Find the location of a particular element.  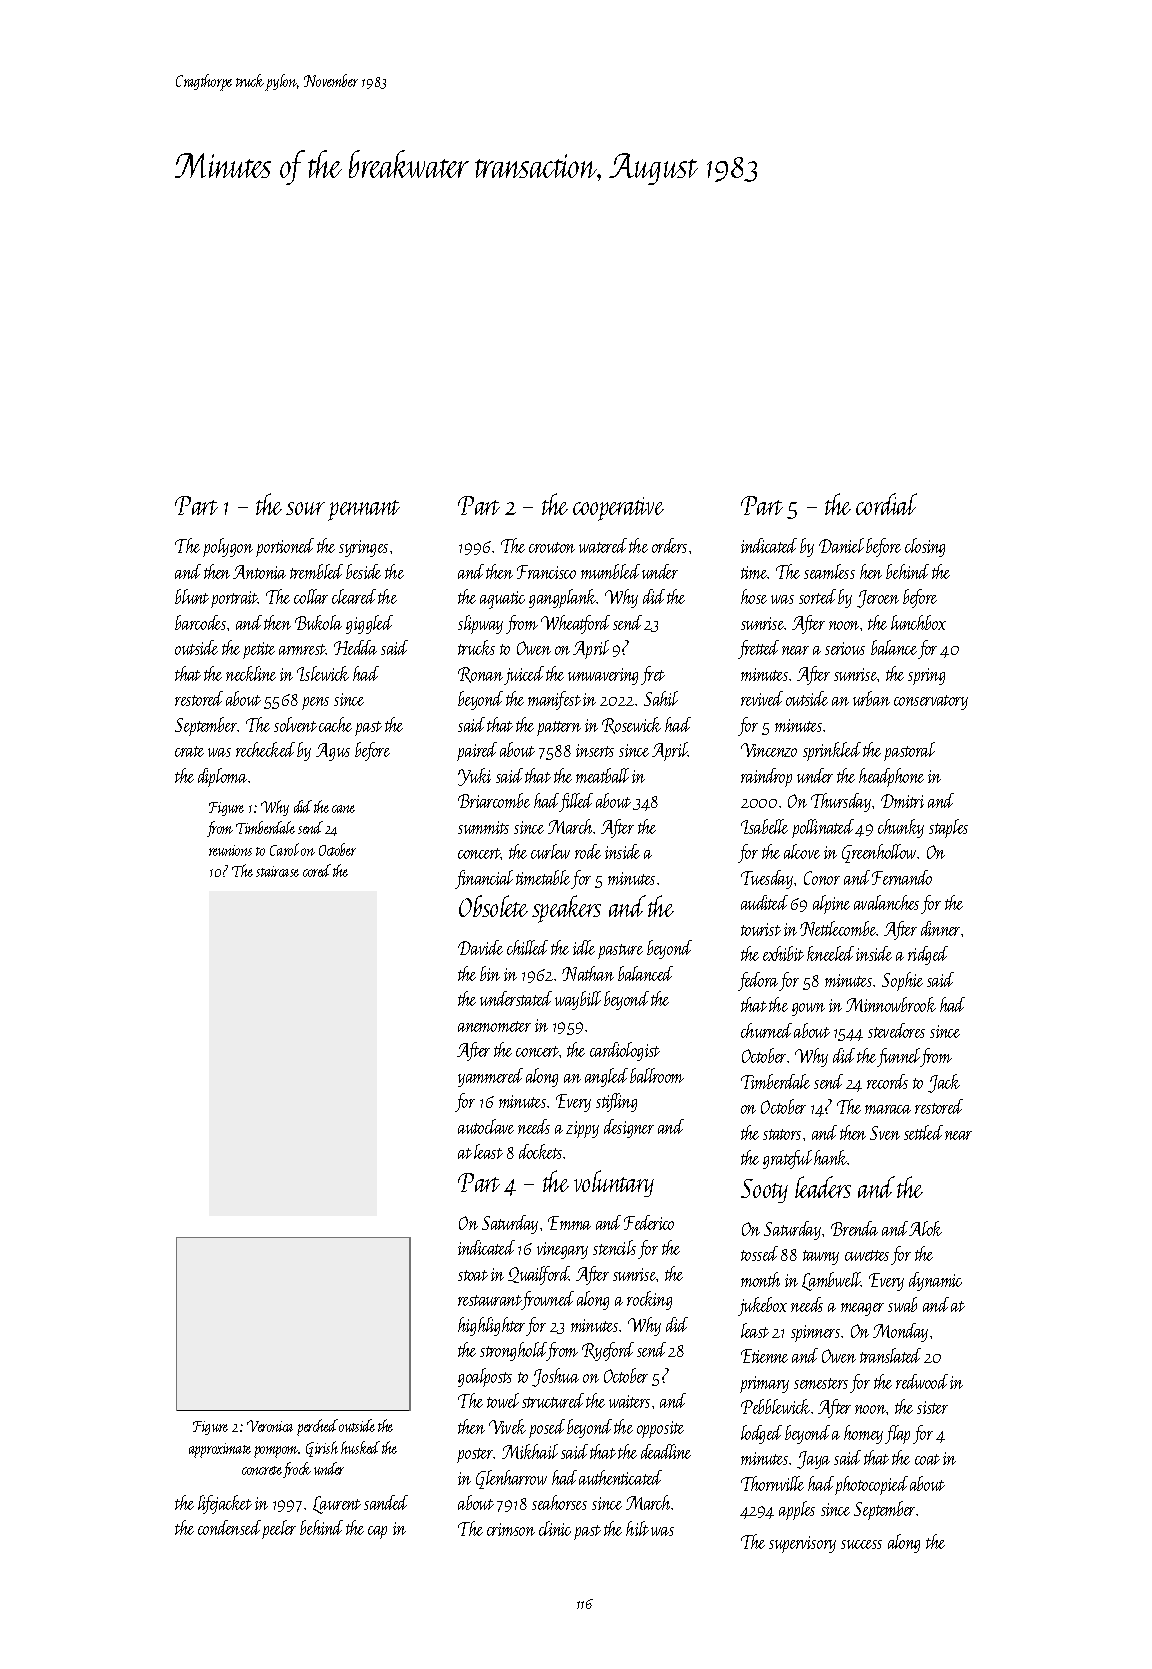

sour is located at coordinates (305, 508).
